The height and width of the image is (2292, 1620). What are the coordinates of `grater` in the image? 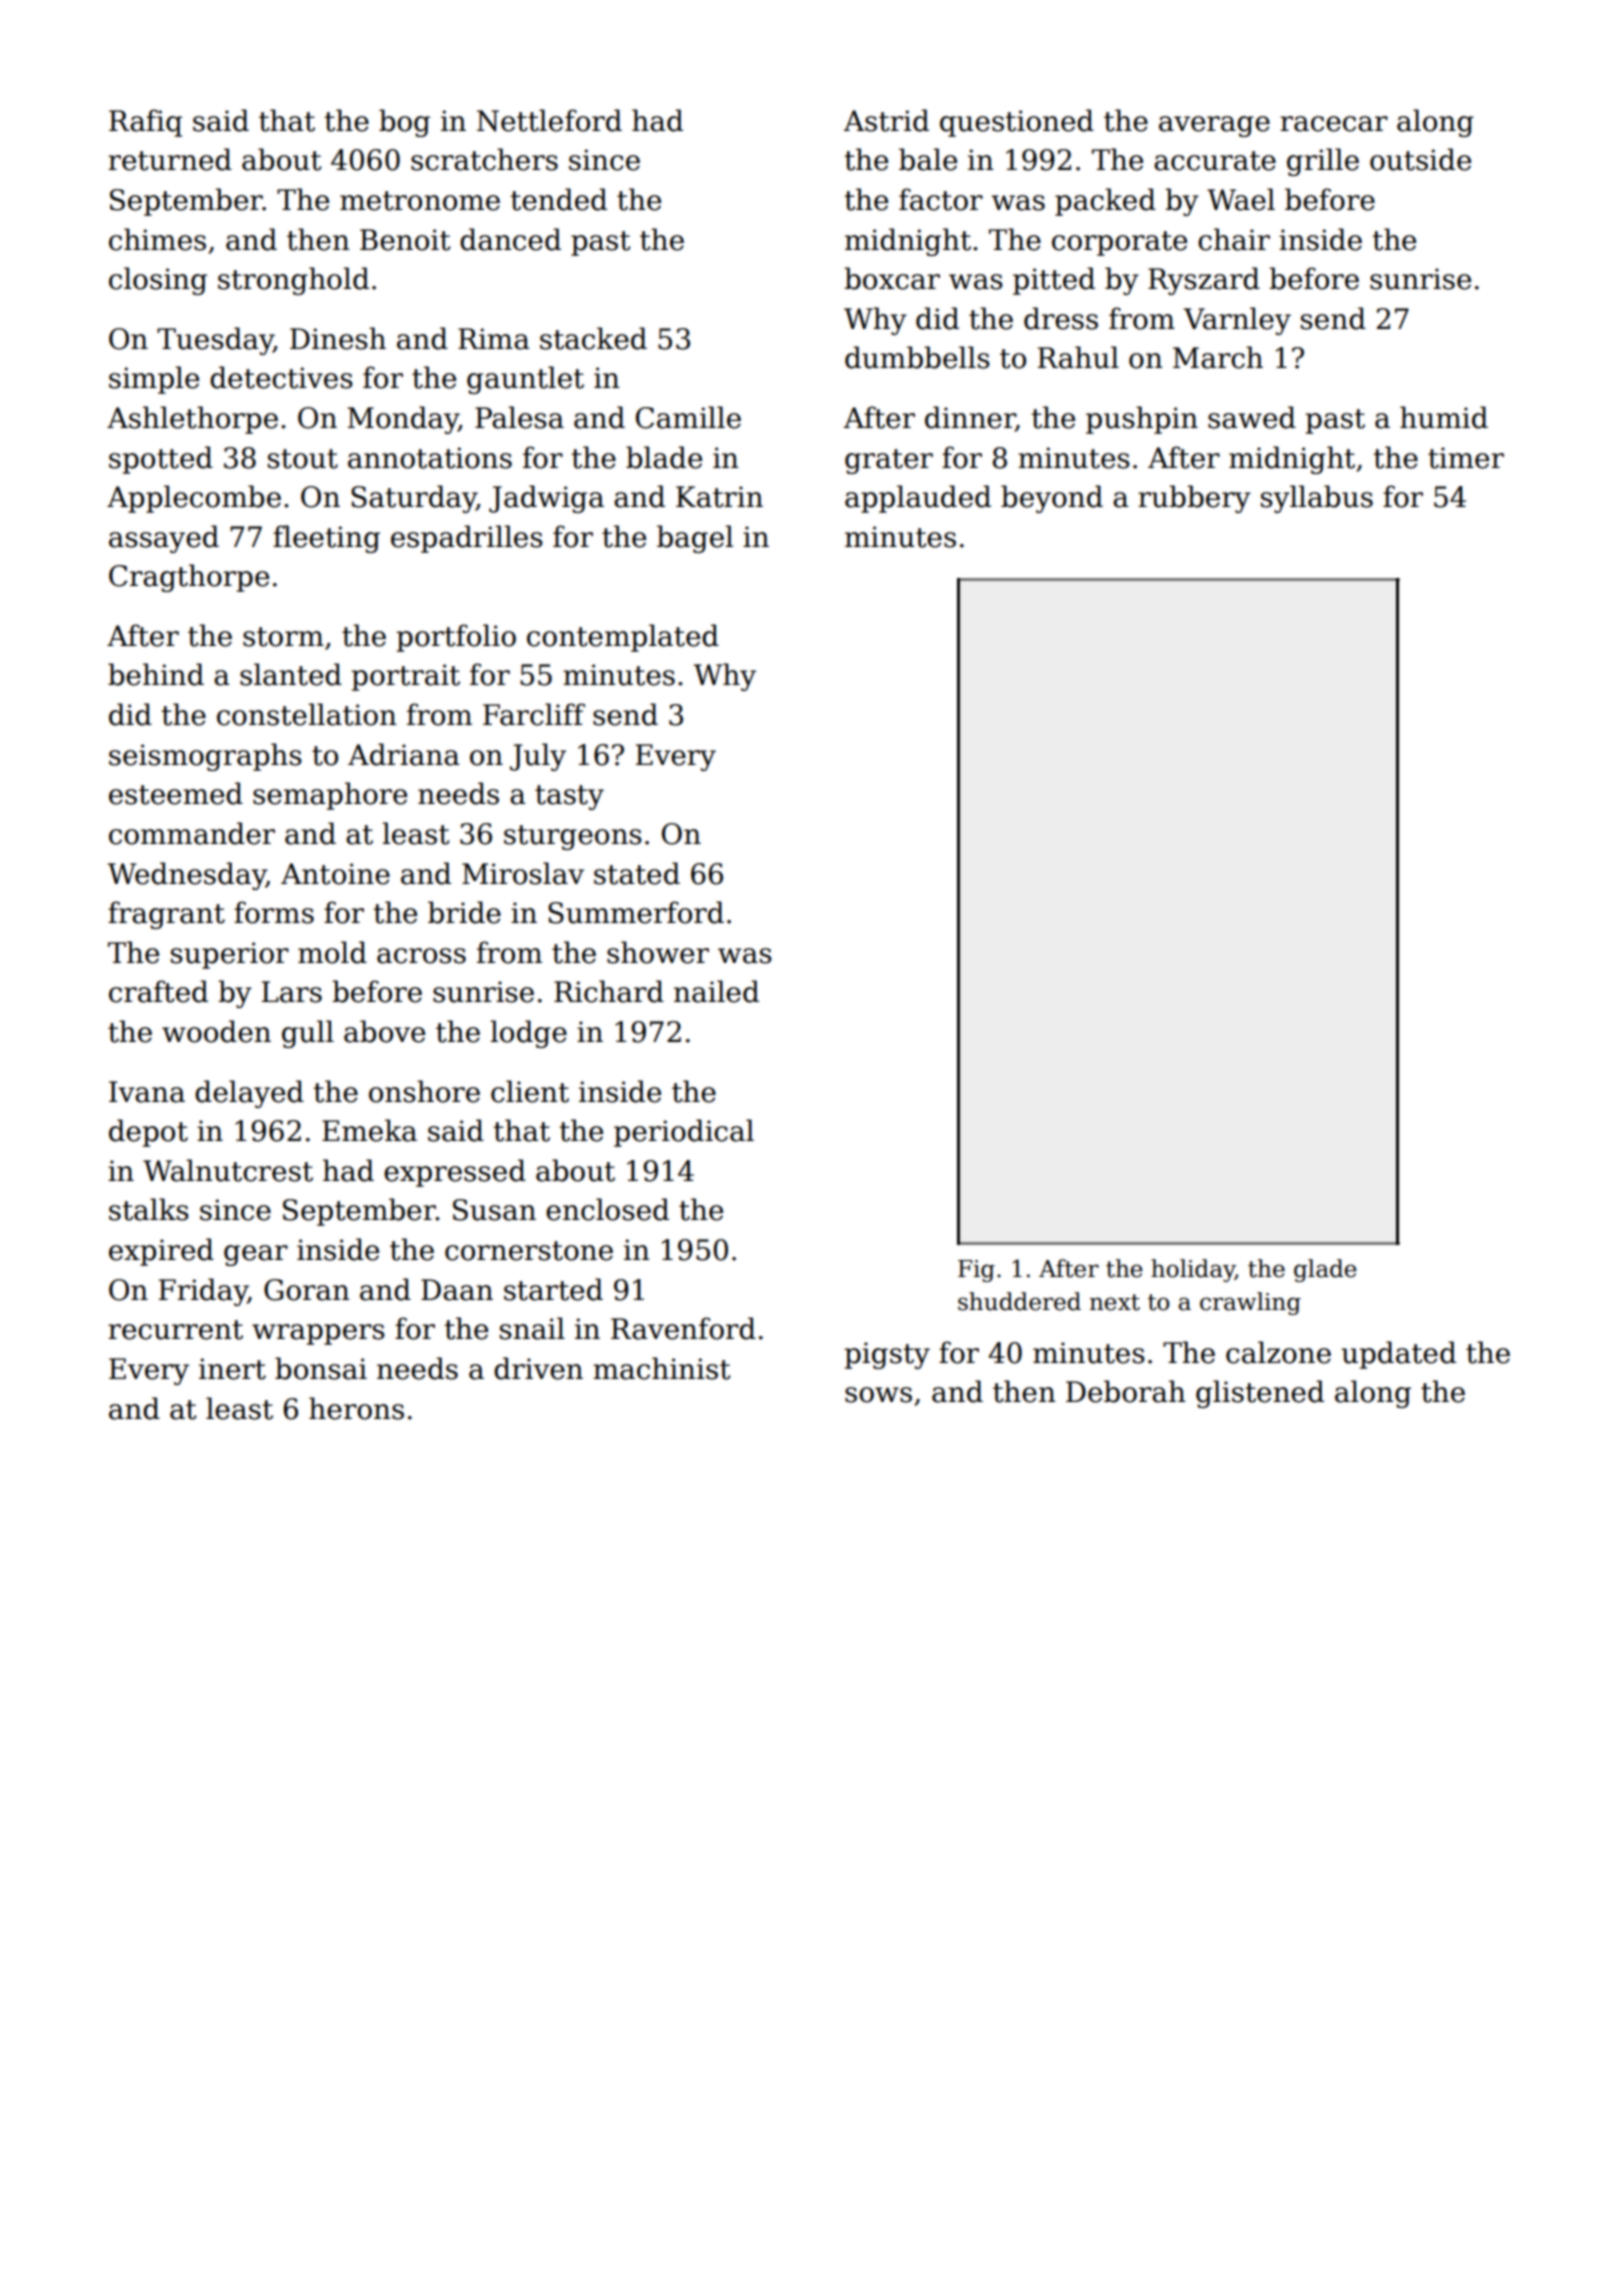 It's located at (889, 461).
